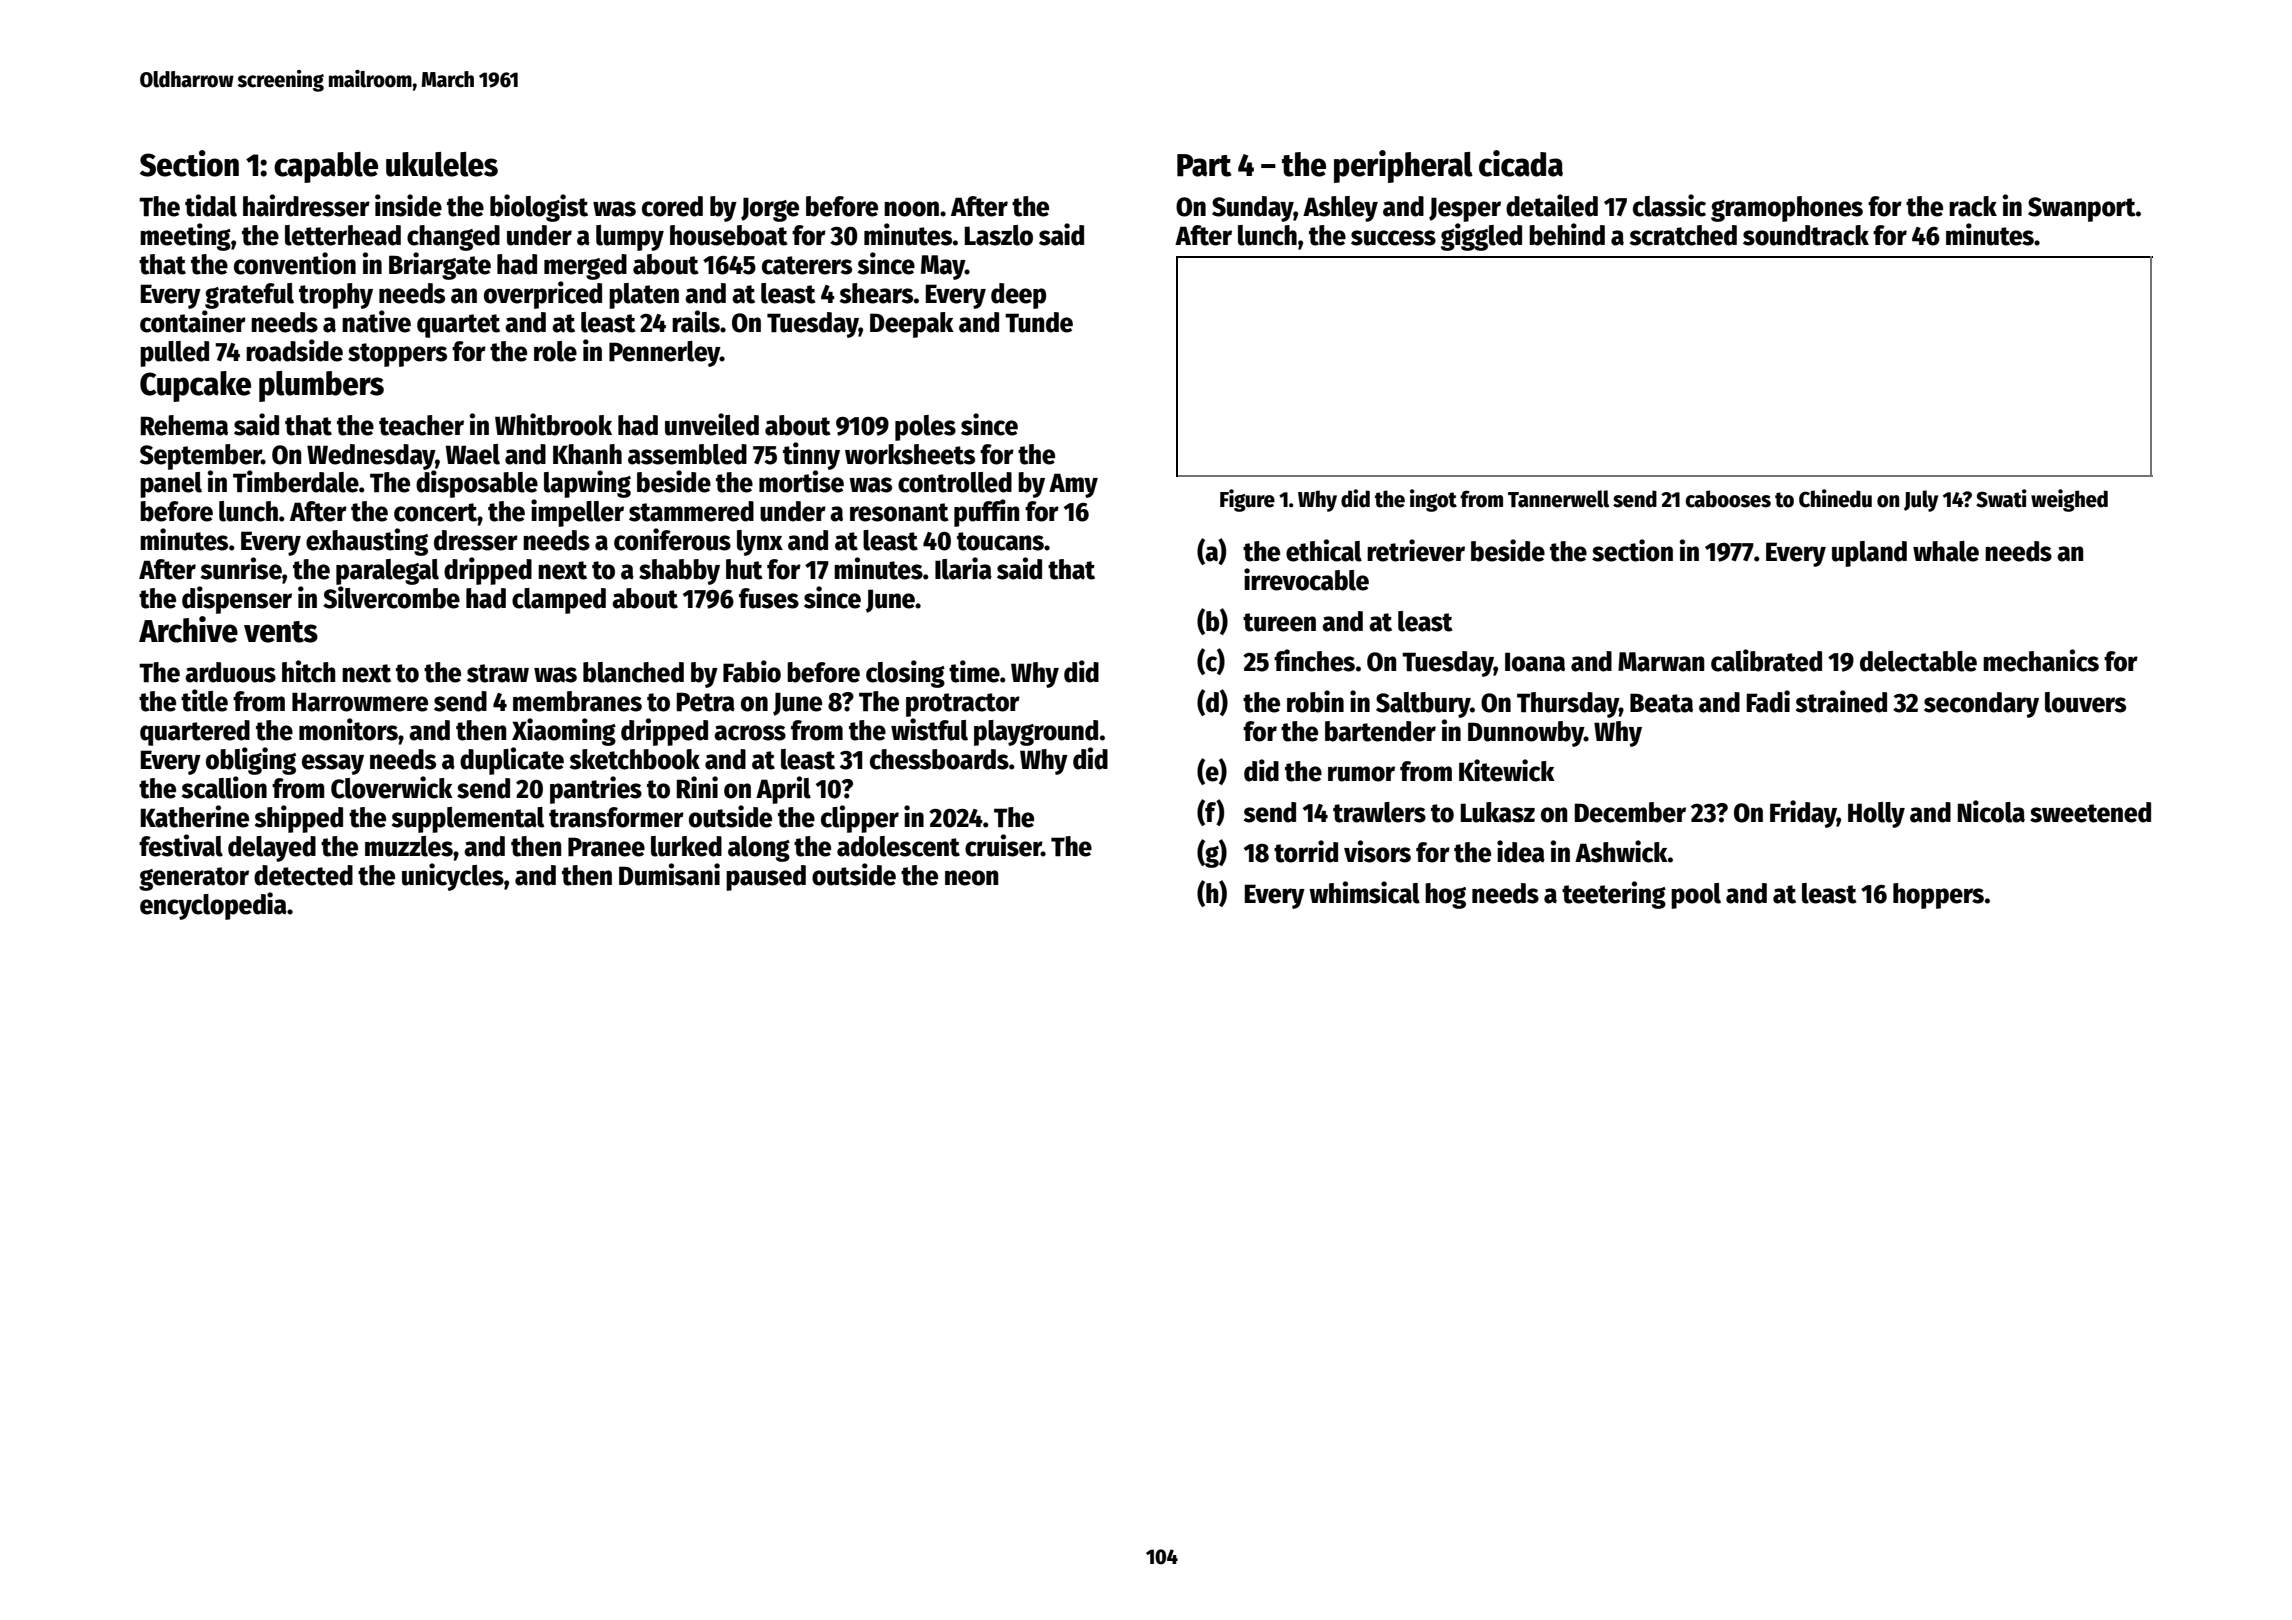 The width and height of the image is (2292, 1620). I want to click on tidal, so click(211, 205).
